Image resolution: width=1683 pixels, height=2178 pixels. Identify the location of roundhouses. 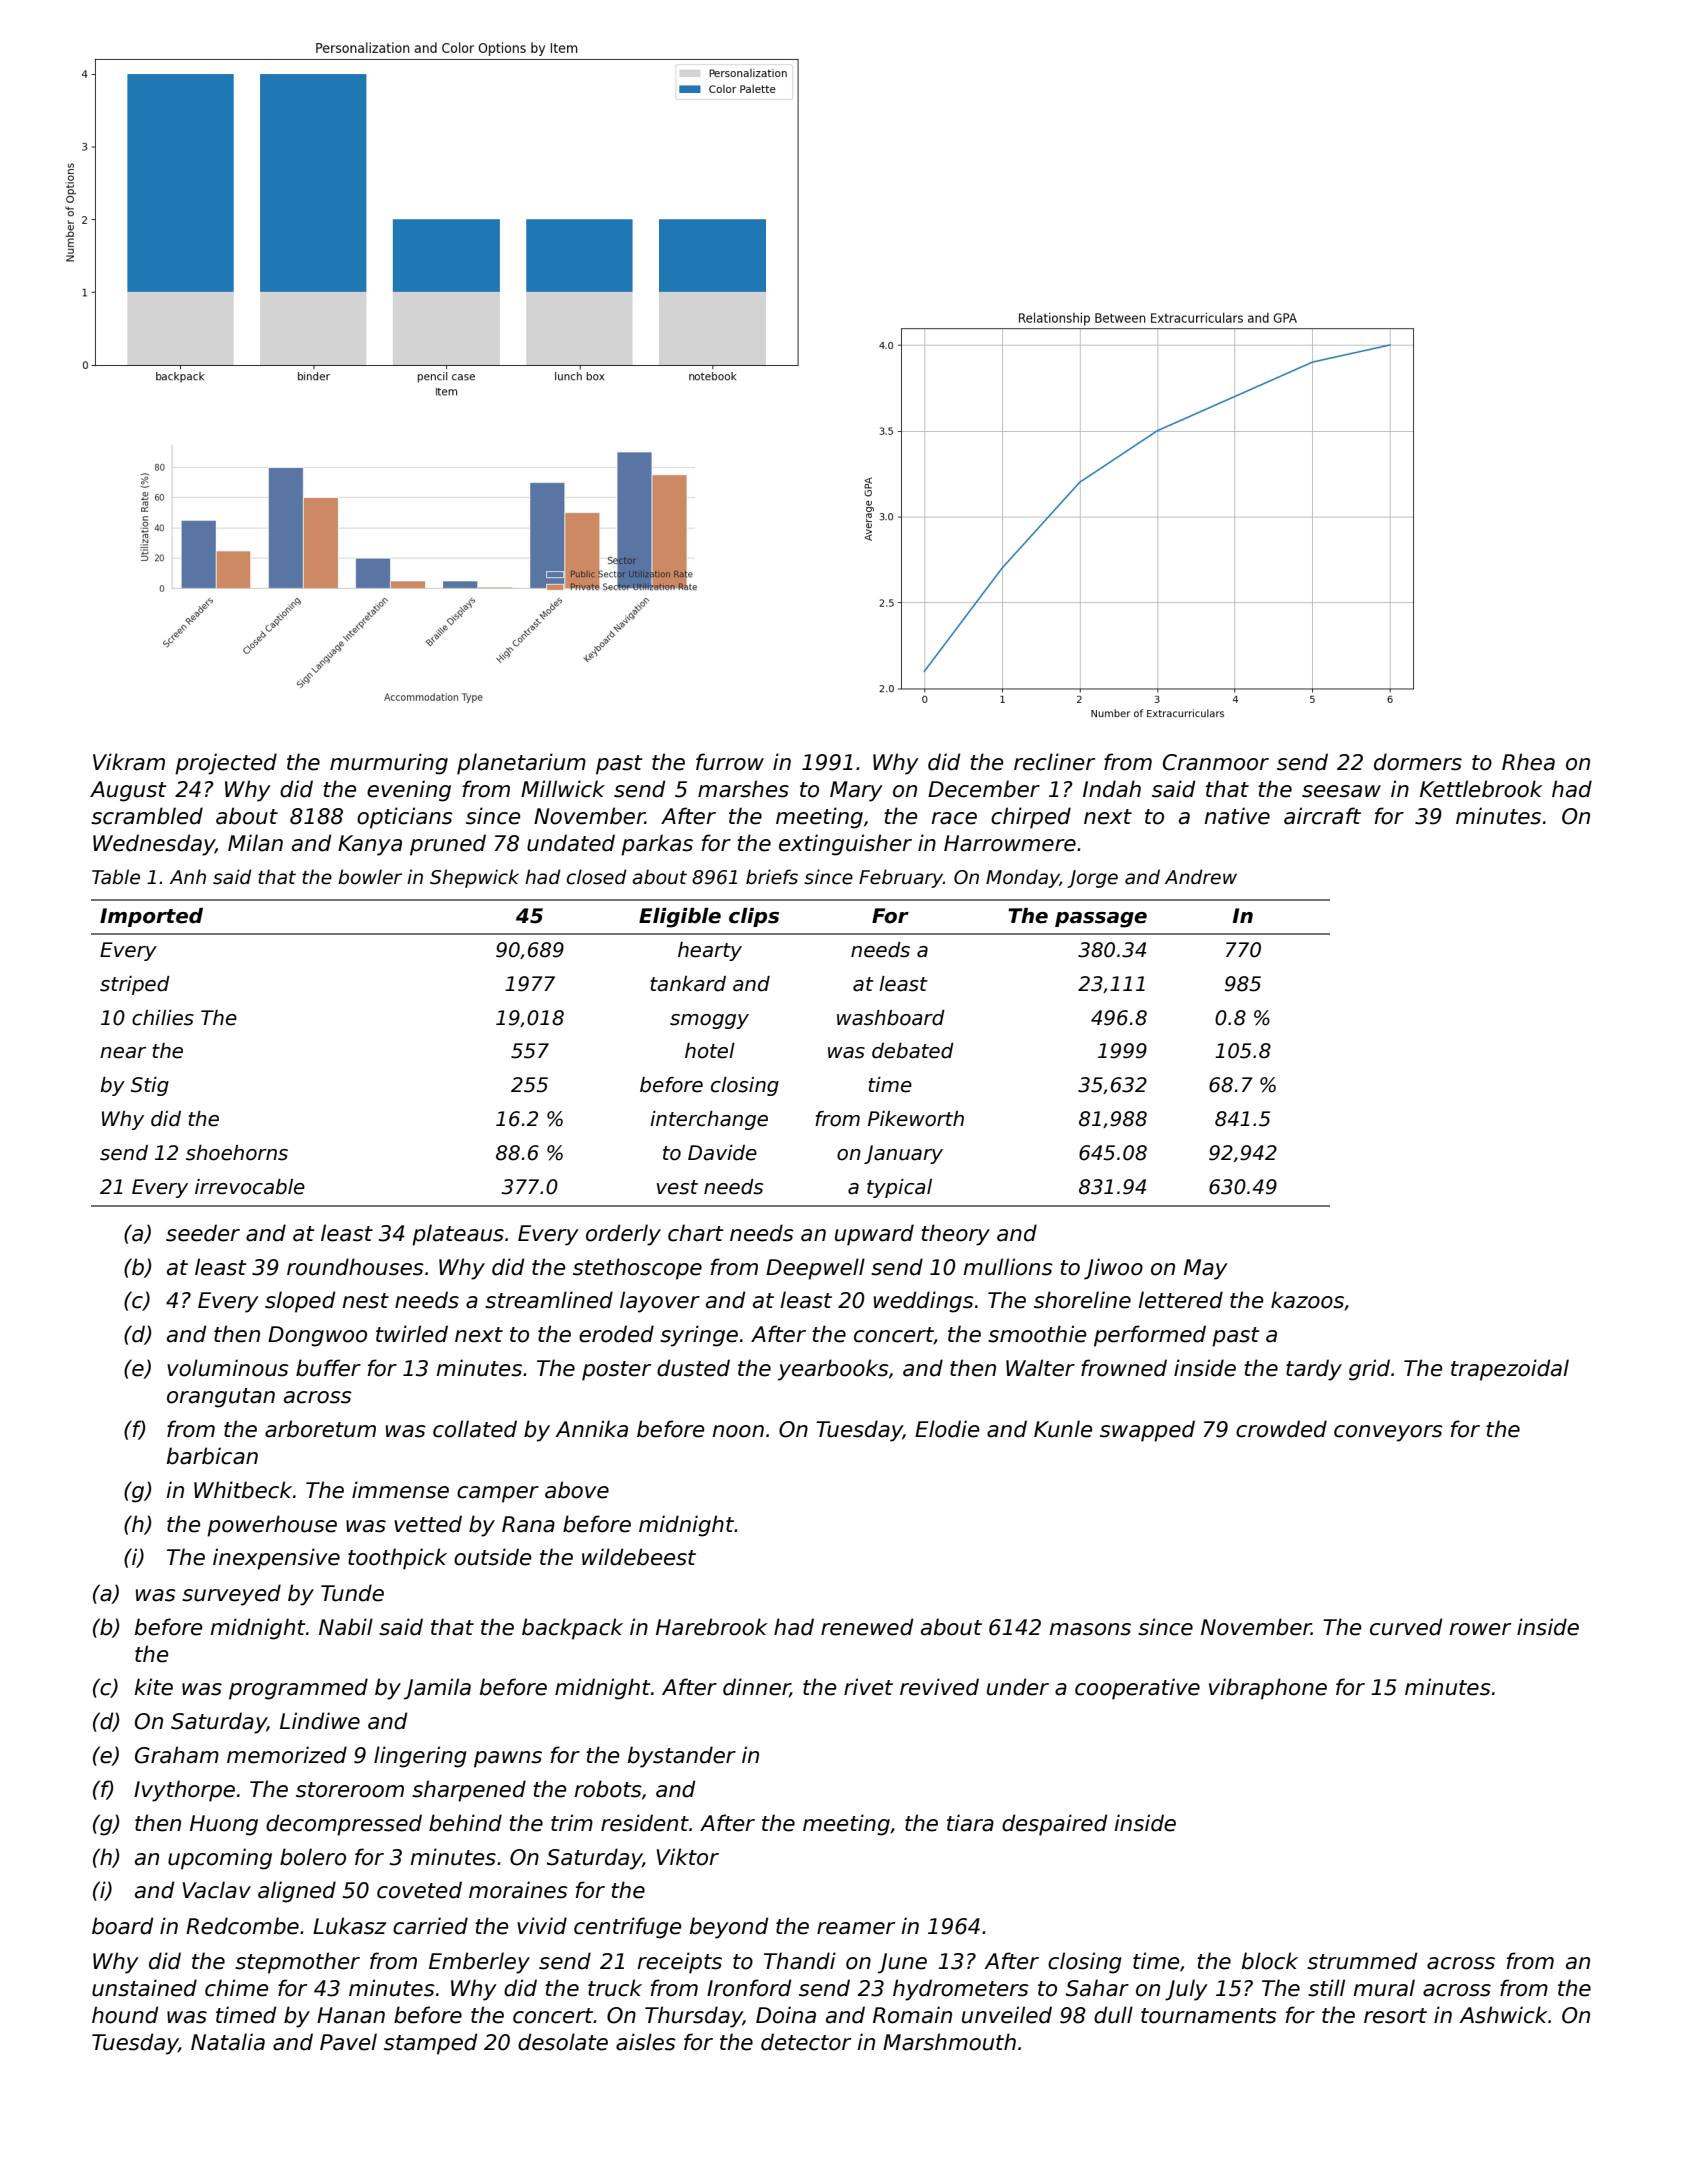
(355, 1267).
